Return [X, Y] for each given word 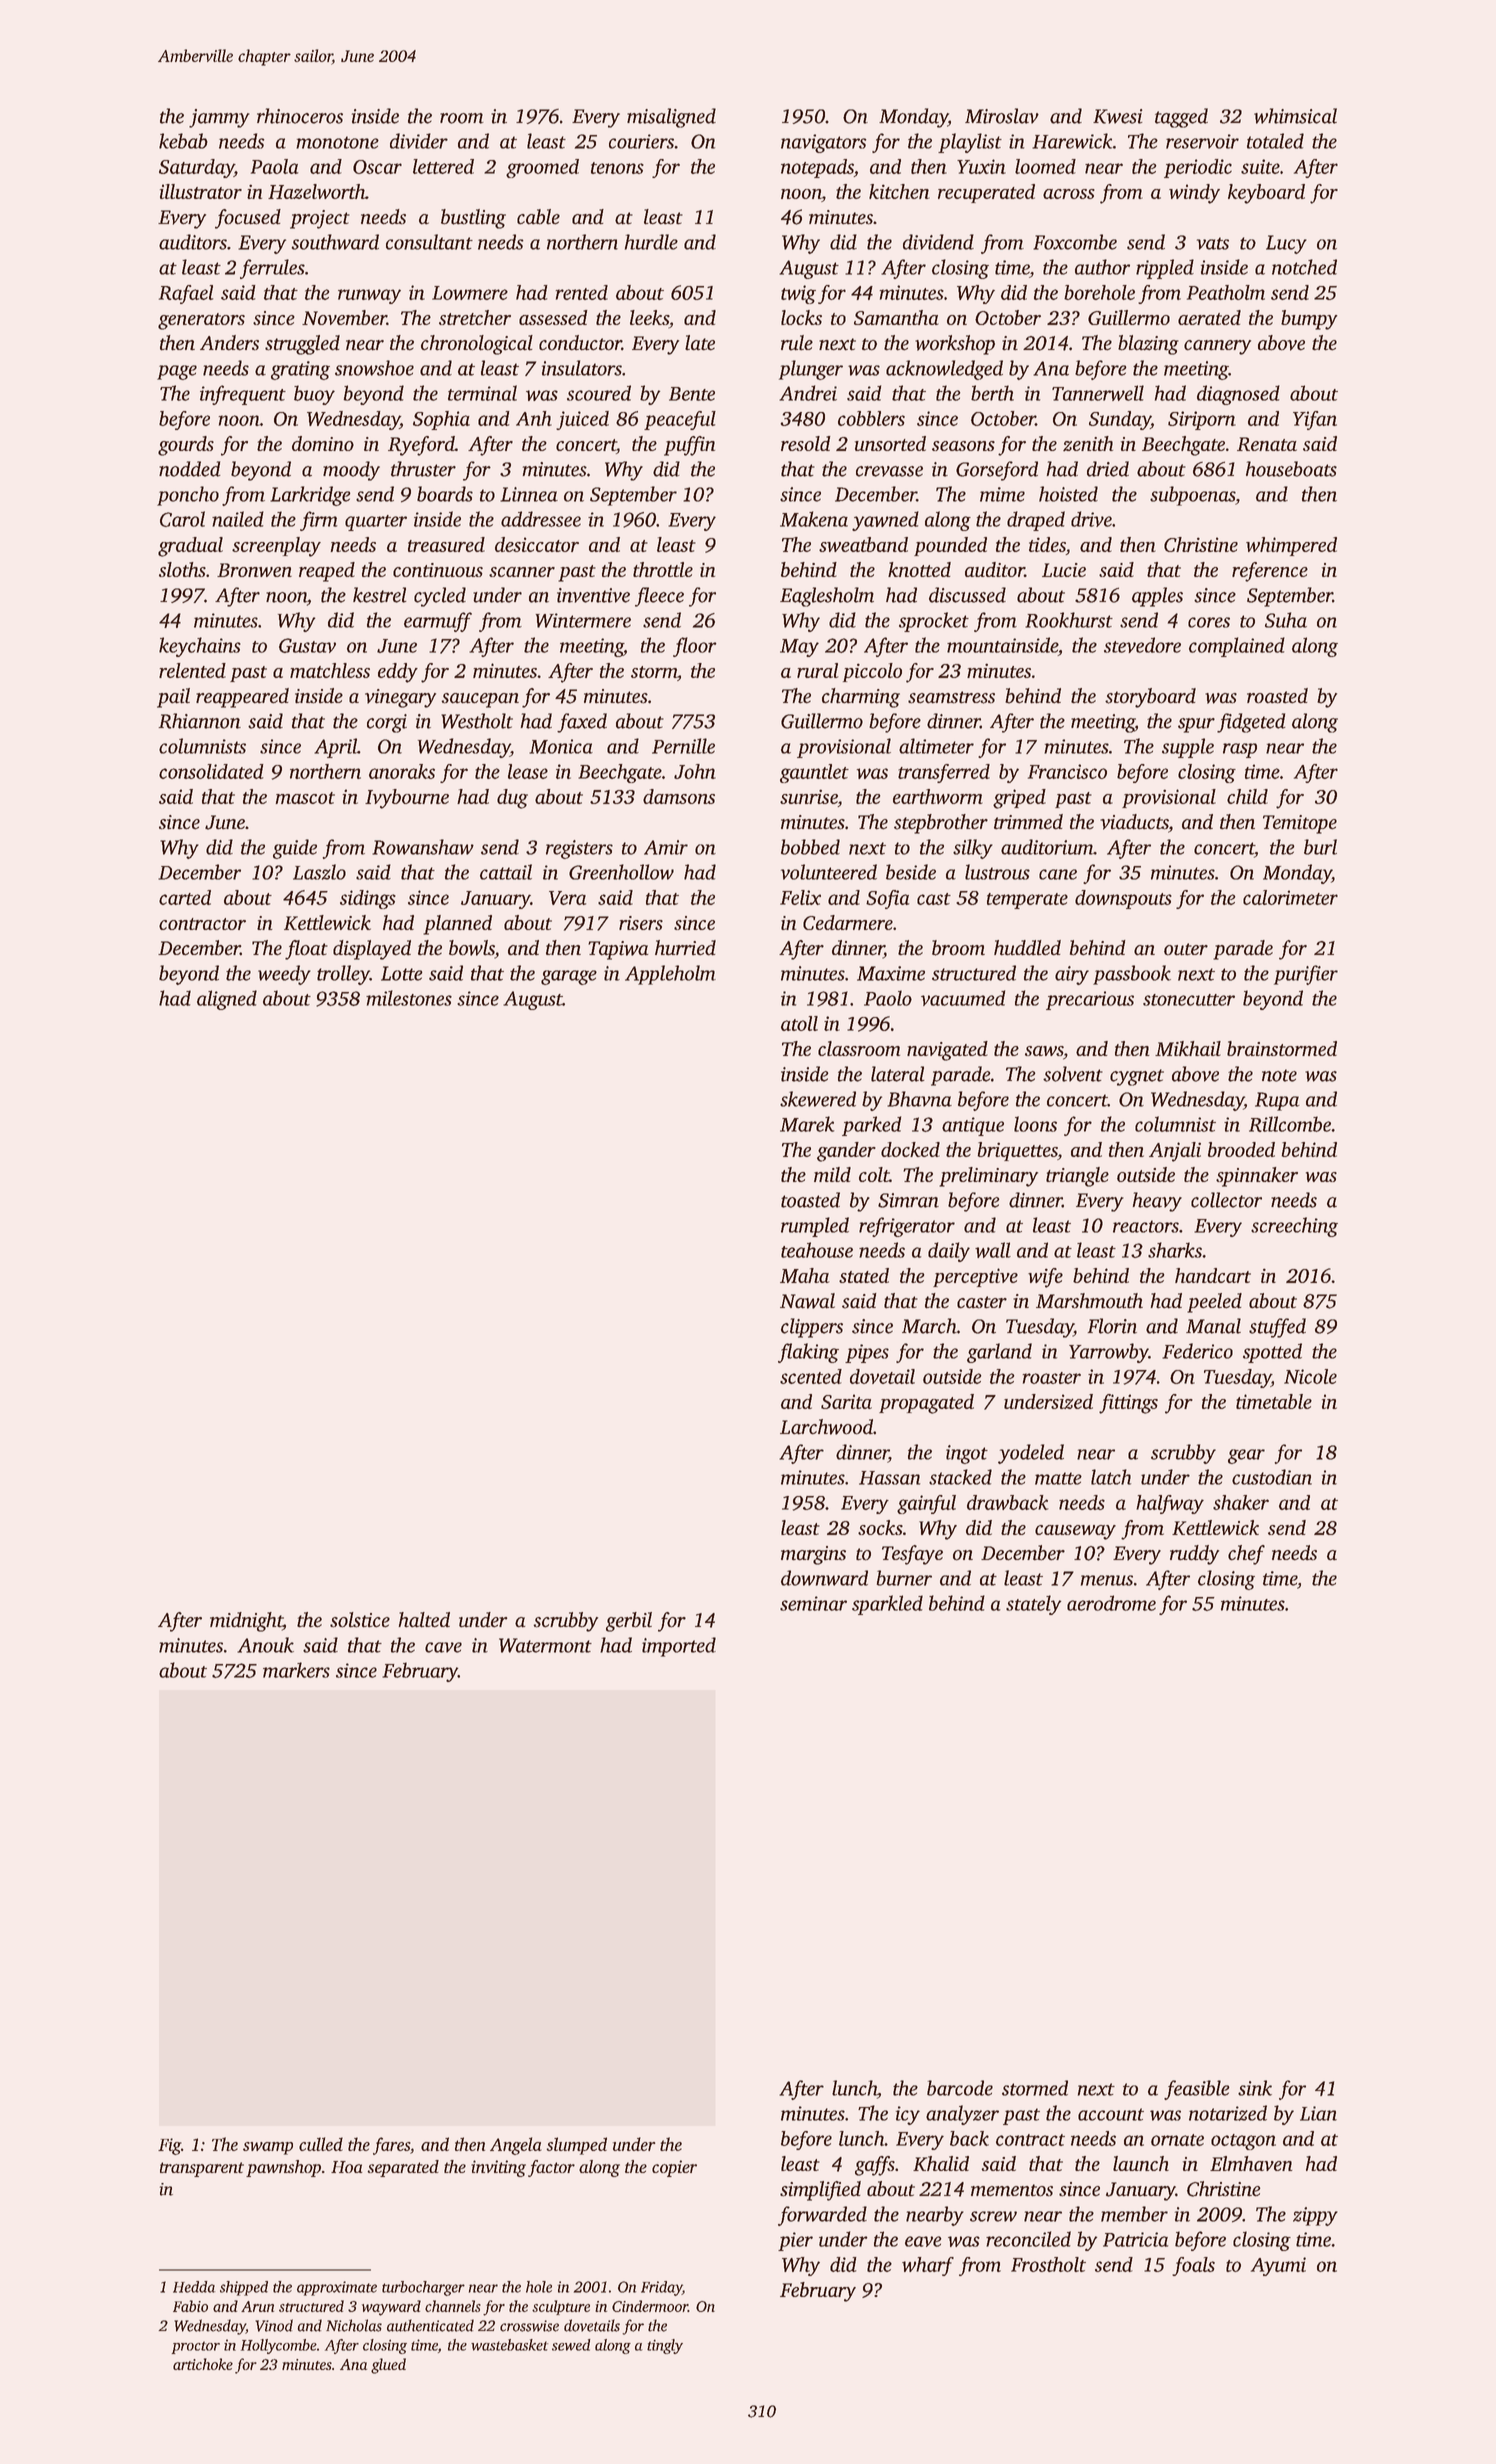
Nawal [807, 1301]
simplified [820, 2191]
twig [798, 294]
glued [388, 2366]
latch [1111, 1477]
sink [1255, 2088]
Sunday [1120, 420]
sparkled [887, 1605]
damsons [679, 796]
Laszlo [319, 872]
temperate [1027, 901]
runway [369, 296]
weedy [284, 975]
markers [296, 1670]
